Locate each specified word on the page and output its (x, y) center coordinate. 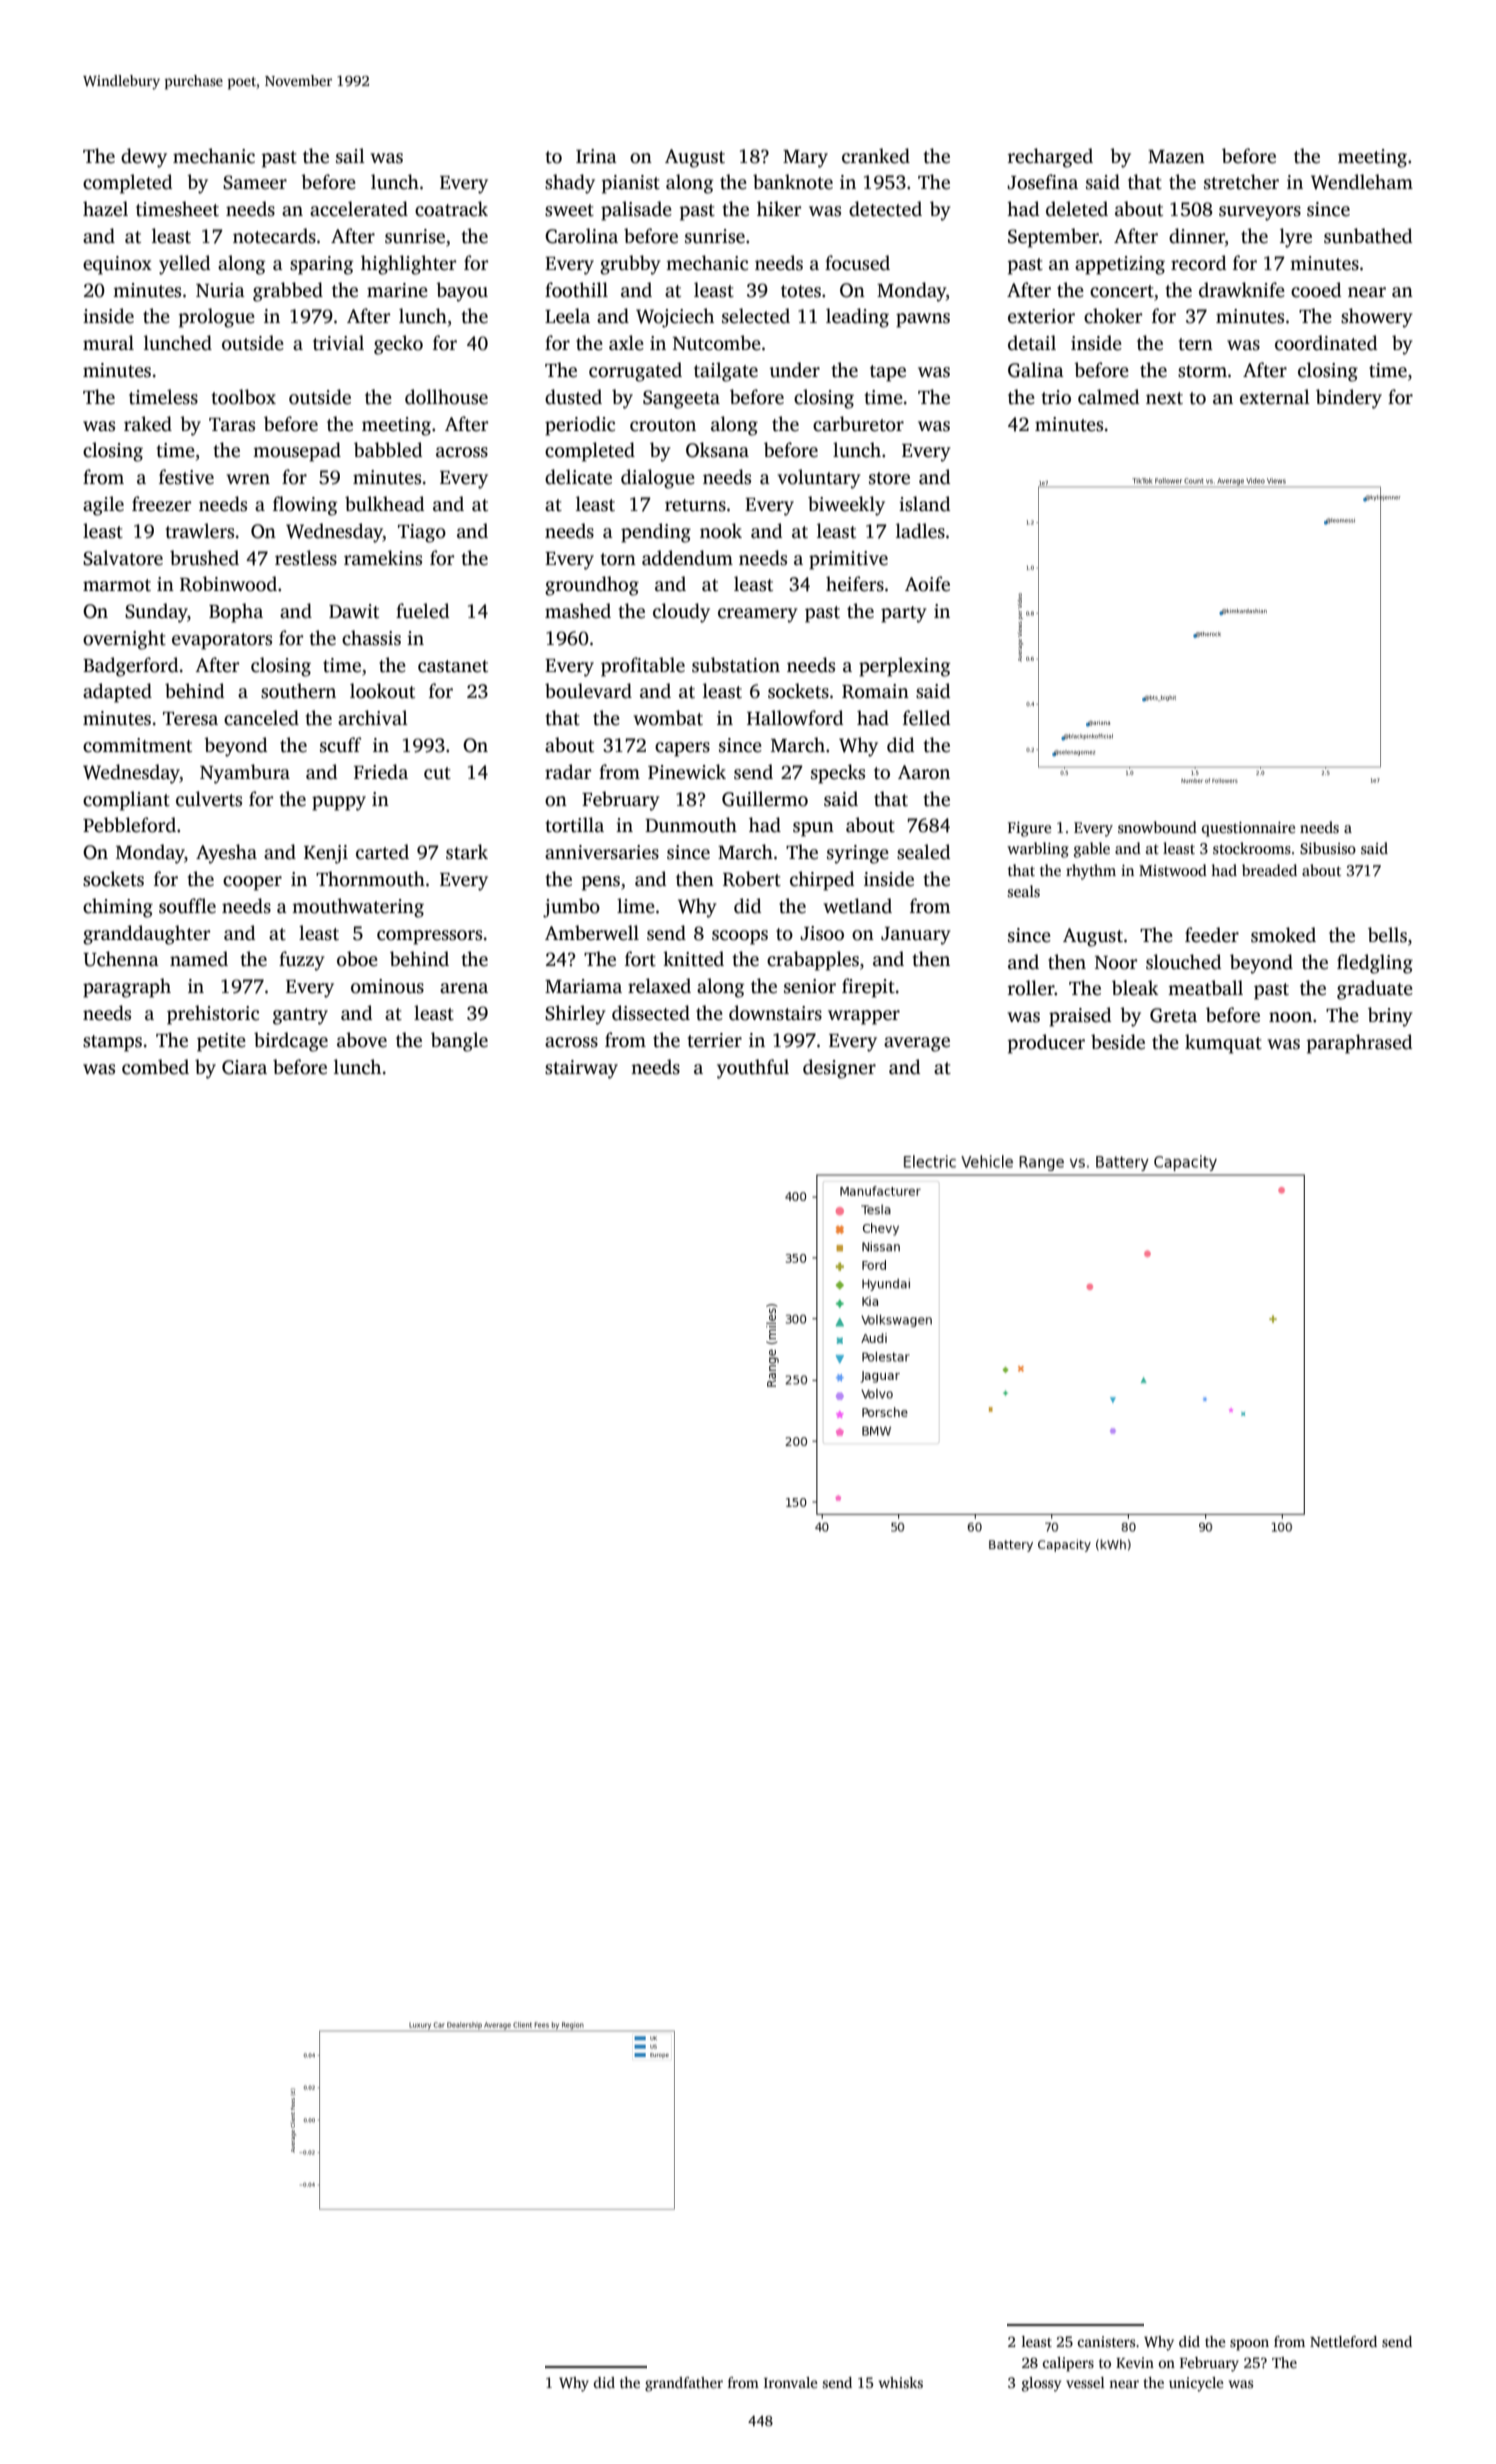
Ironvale (791, 2382)
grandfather (684, 2384)
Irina (596, 156)
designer (839, 1069)
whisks (901, 2382)
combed (155, 1067)
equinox (117, 265)
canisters (1106, 2341)
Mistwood (1173, 870)
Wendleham (1362, 182)
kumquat (1223, 1044)
